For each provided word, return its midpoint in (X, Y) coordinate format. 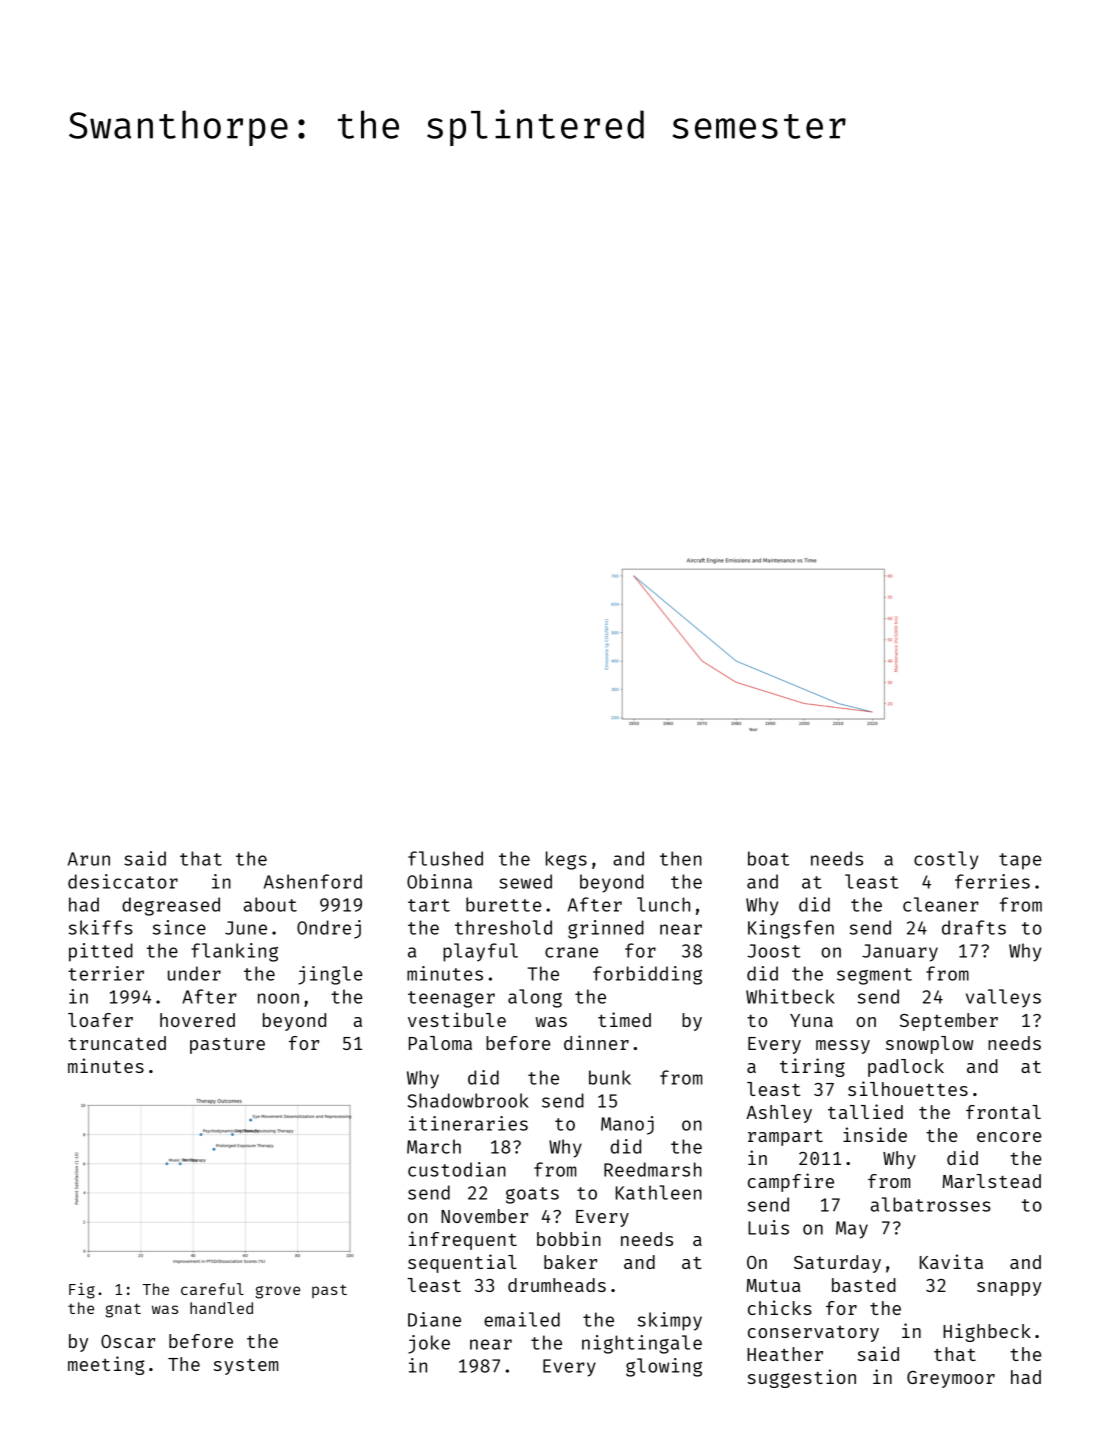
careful (212, 1289)
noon (278, 998)
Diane (434, 1319)
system (246, 1367)
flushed (445, 858)
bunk (610, 1077)
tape (1020, 861)
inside (875, 1134)
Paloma (440, 1043)
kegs (566, 860)
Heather (785, 1354)
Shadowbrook (468, 1100)
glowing (664, 1367)
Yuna (811, 1020)
